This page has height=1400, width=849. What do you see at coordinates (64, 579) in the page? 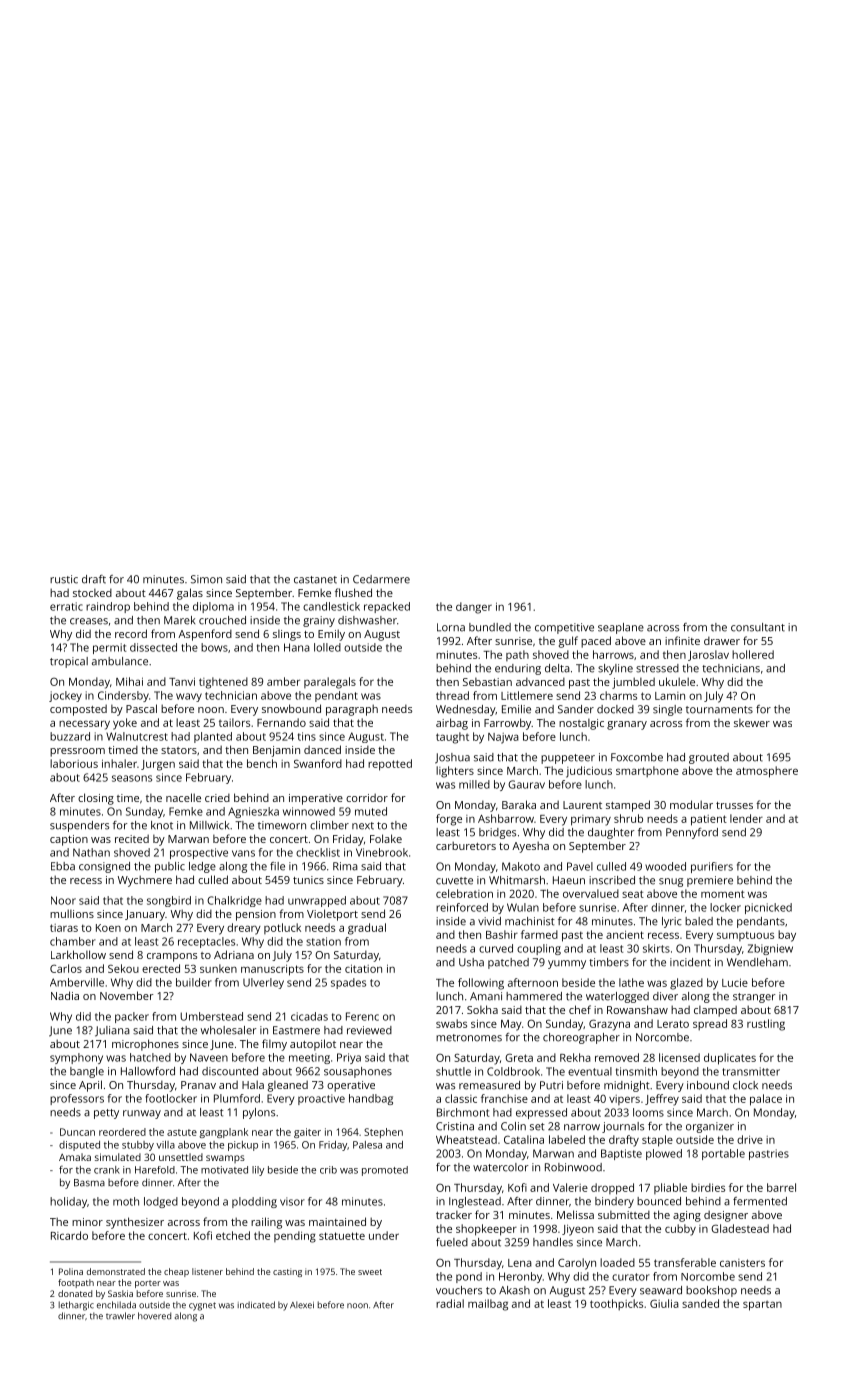
I see `rustic` at bounding box center [64, 579].
